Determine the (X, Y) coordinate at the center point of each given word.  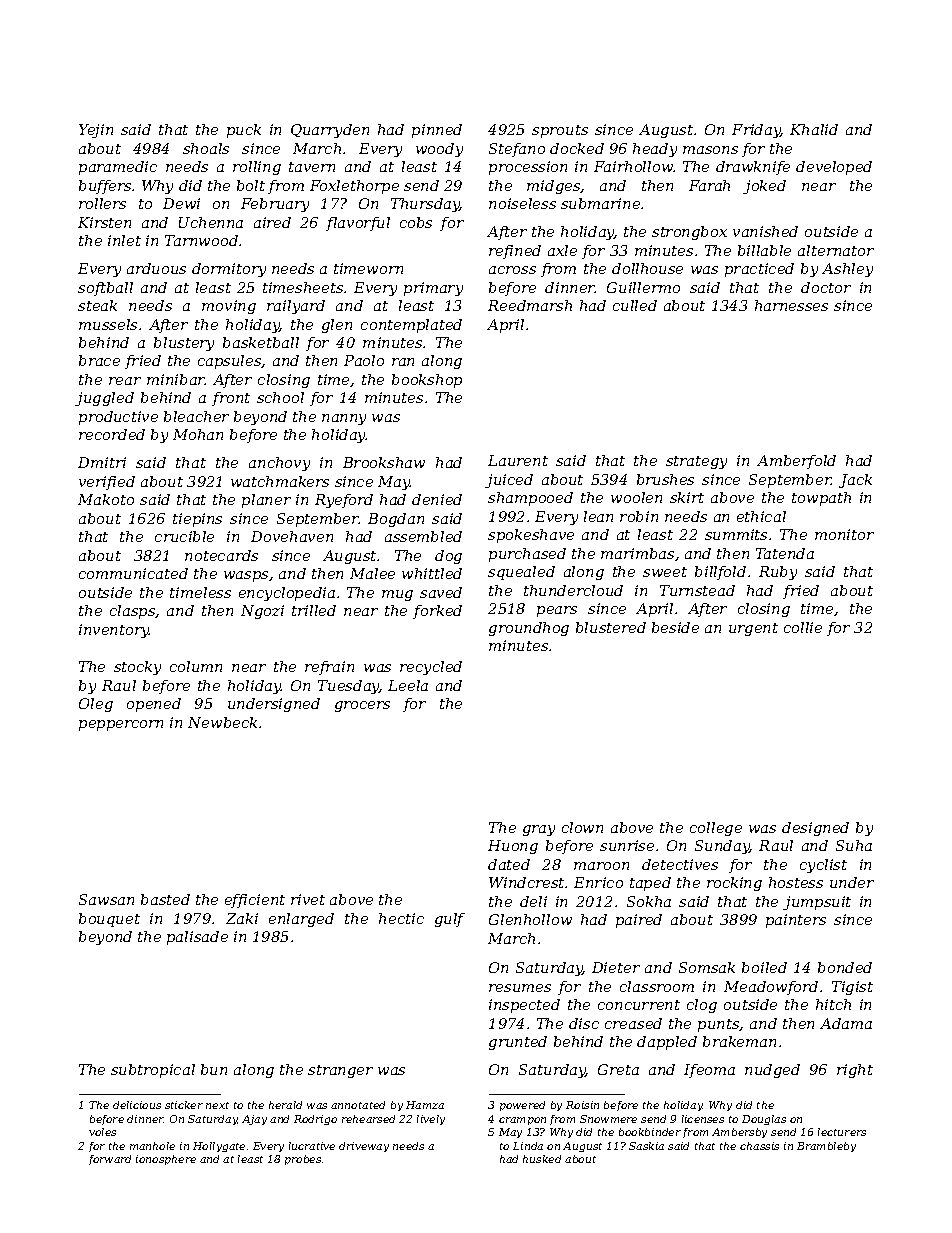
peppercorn (121, 725)
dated (509, 864)
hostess (796, 882)
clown (582, 827)
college (716, 829)
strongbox (689, 233)
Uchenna (211, 222)
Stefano (517, 150)
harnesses (791, 305)
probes (303, 1160)
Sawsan (106, 899)
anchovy (279, 464)
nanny (344, 419)
